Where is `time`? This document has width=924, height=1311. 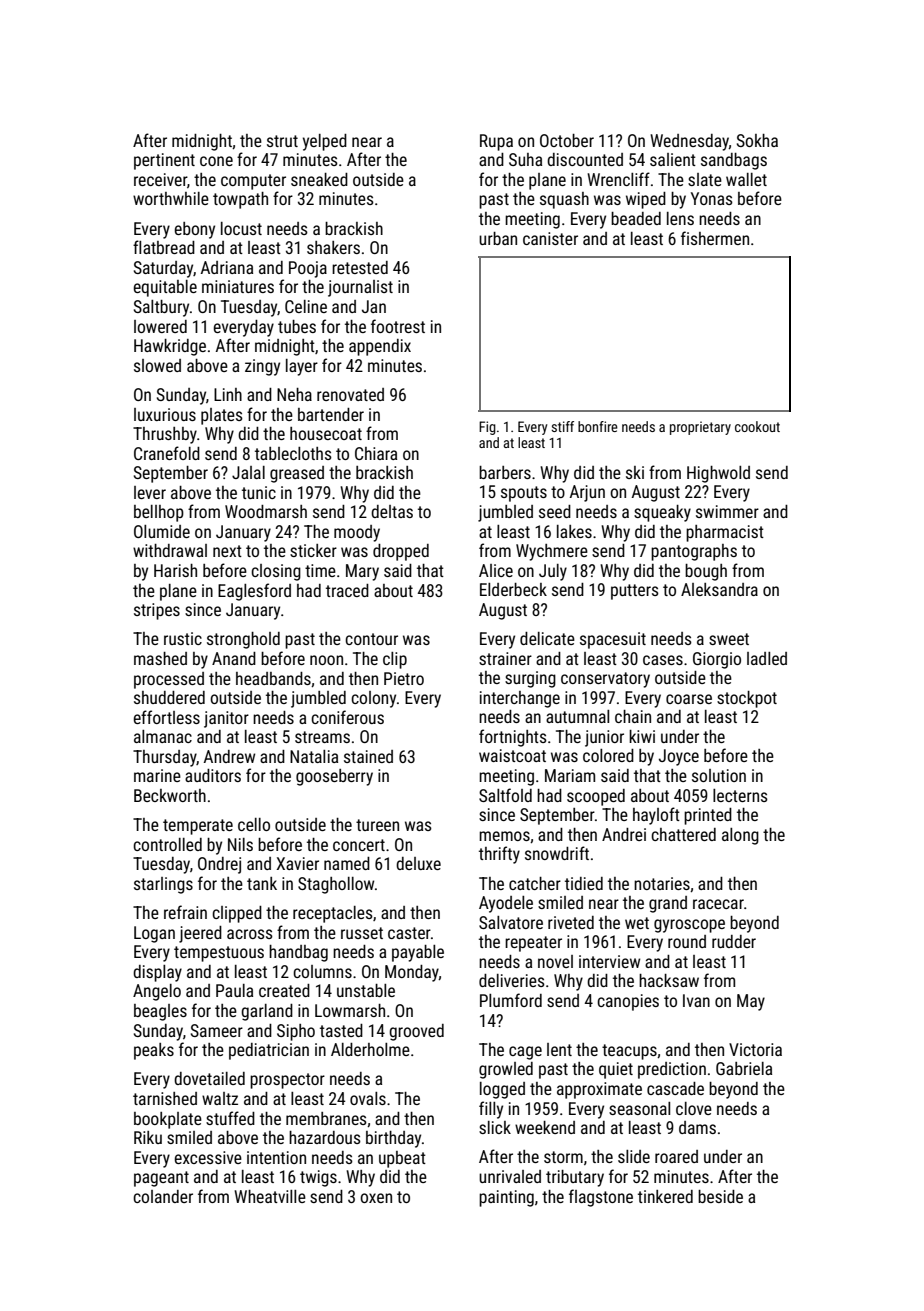
time is located at coordinates (320, 570).
